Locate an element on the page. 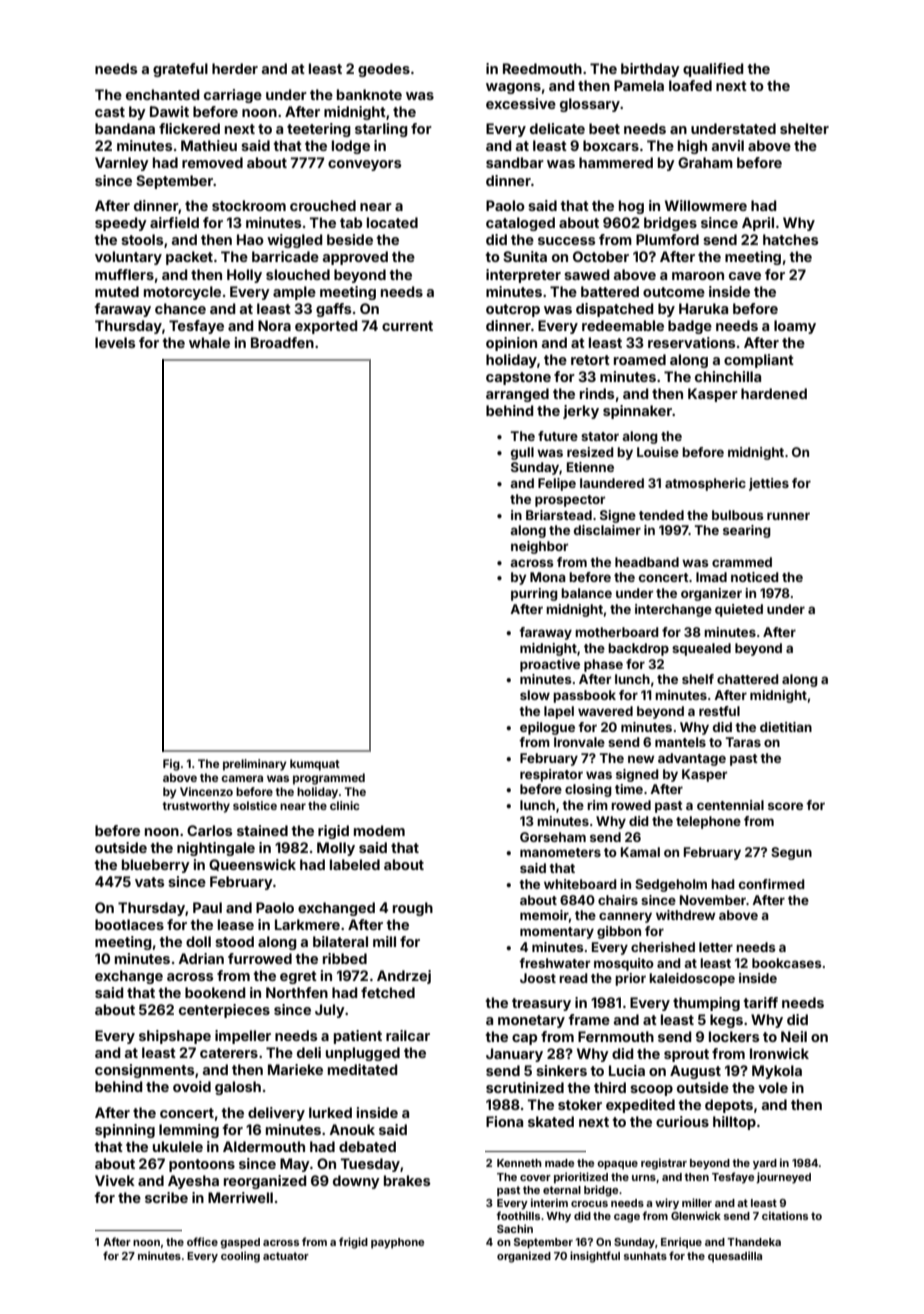 The width and height of the page is (924, 1314). modem is located at coordinates (379, 830).
